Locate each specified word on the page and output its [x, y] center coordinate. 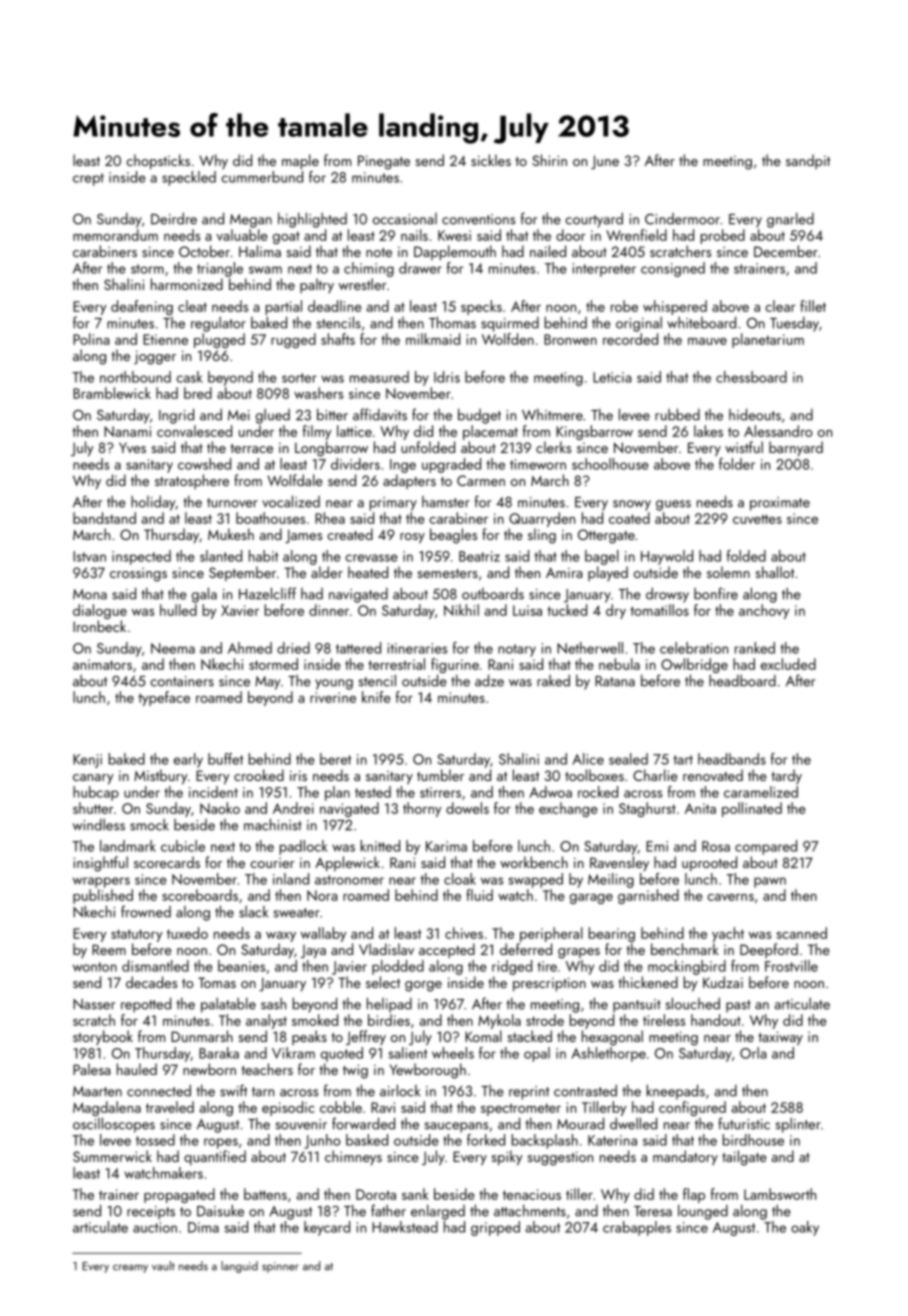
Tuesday [794, 324]
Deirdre [174, 218]
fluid [479, 895]
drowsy [667, 595]
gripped [495, 1228]
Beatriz [479, 556]
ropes [221, 1143]
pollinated [752, 809]
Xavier [240, 610]
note [379, 252]
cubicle [183, 846]
